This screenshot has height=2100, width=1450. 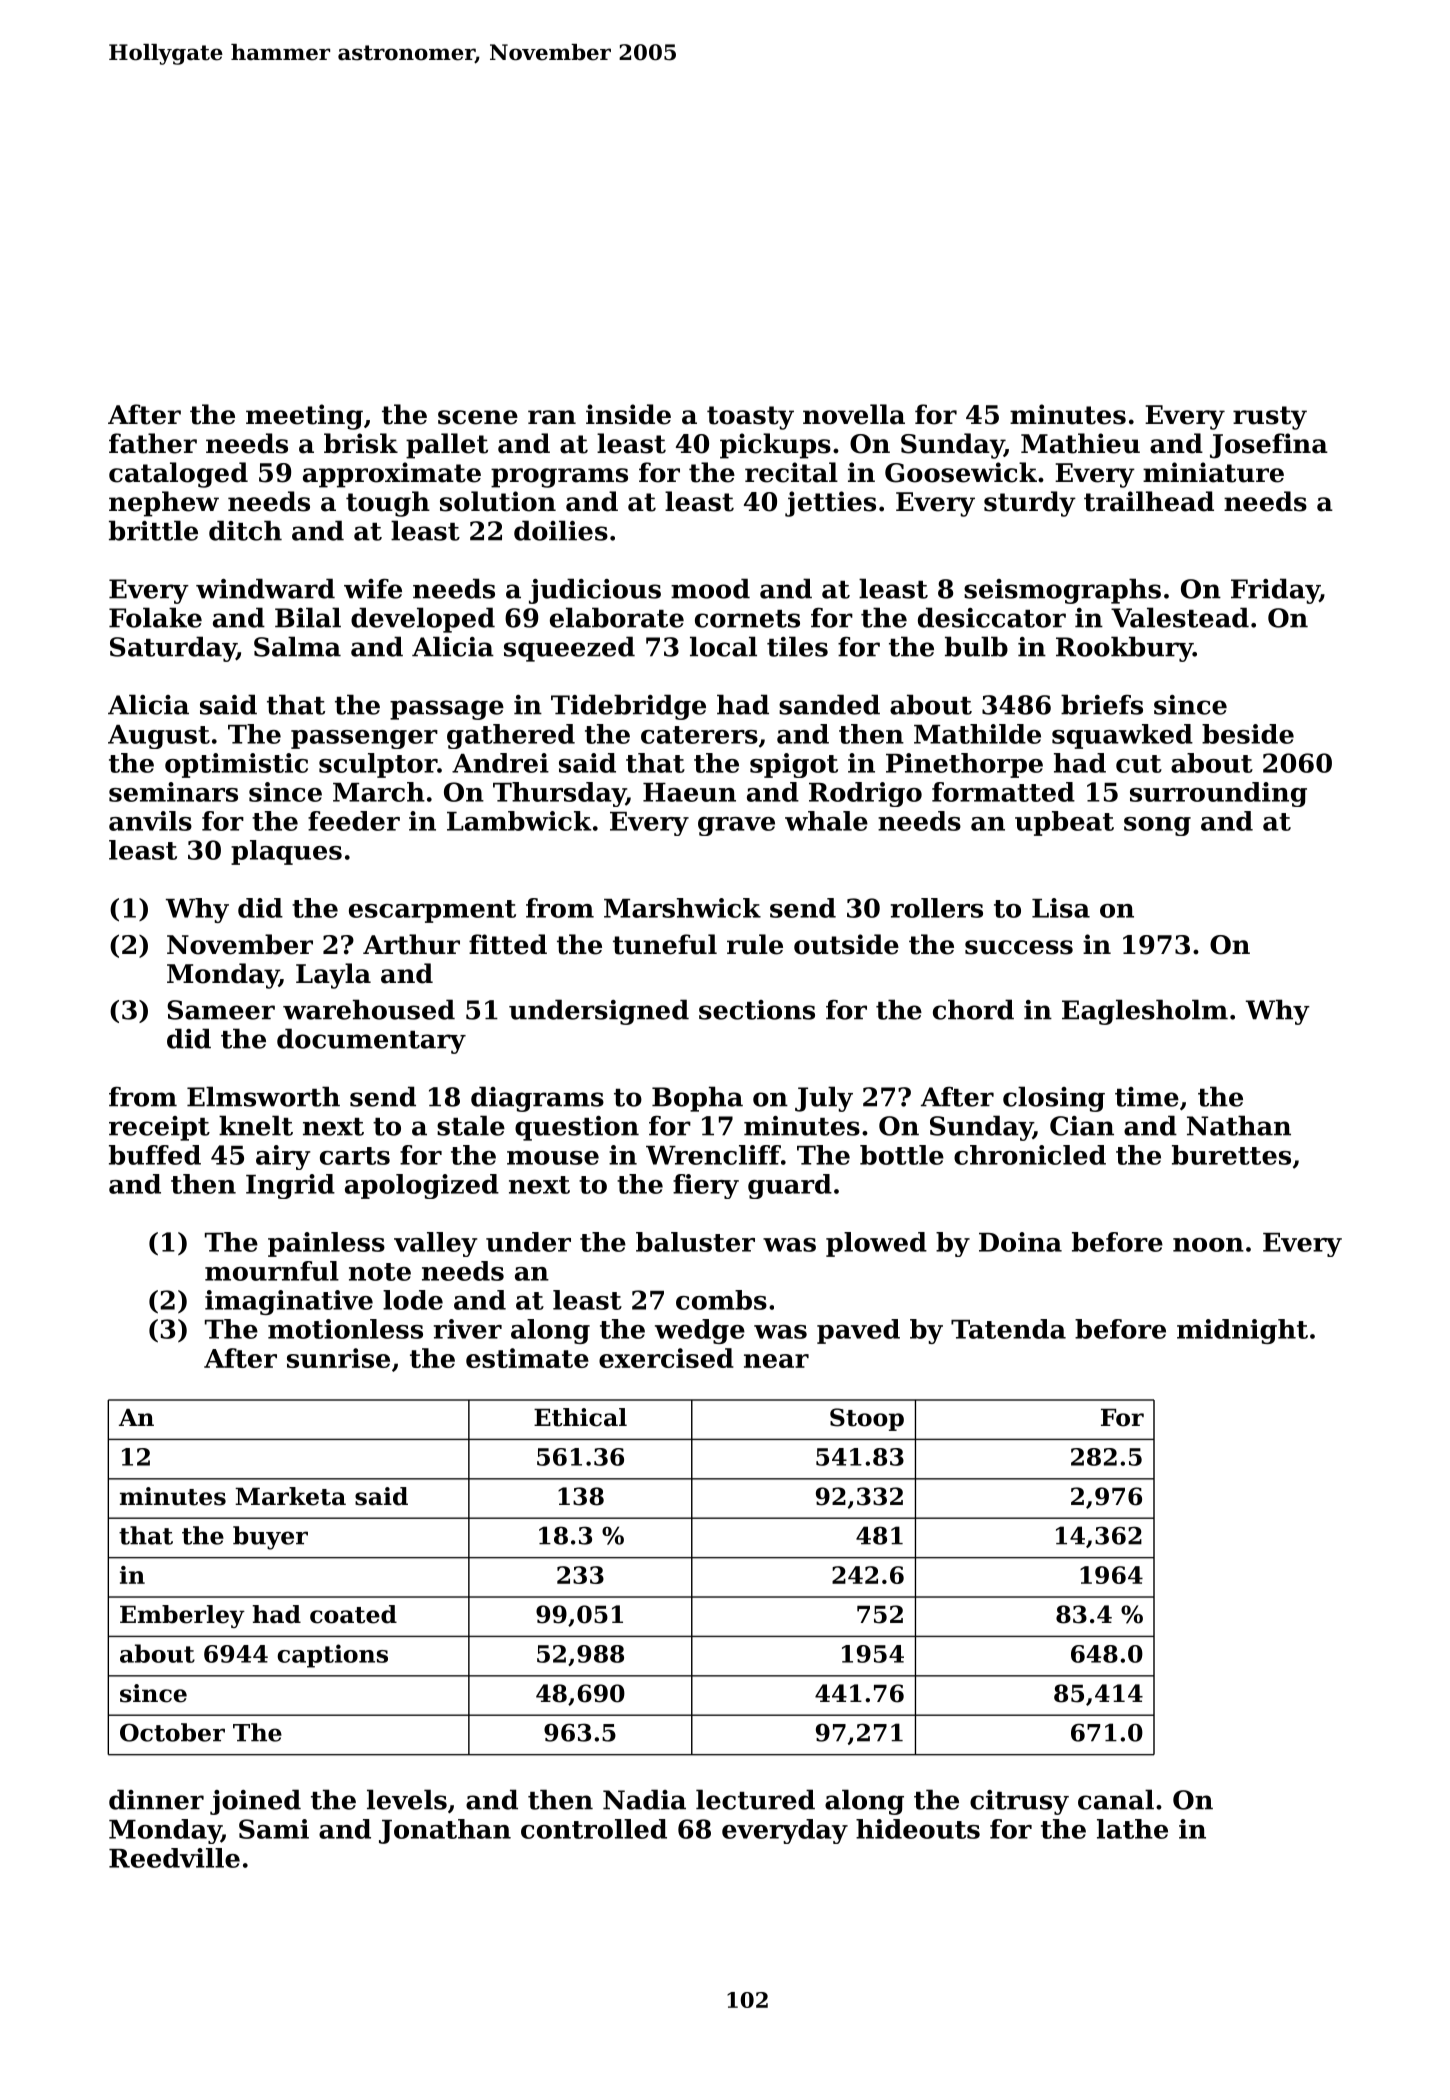 What do you see at coordinates (580, 1417) in the screenshot?
I see `Ethical` at bounding box center [580, 1417].
